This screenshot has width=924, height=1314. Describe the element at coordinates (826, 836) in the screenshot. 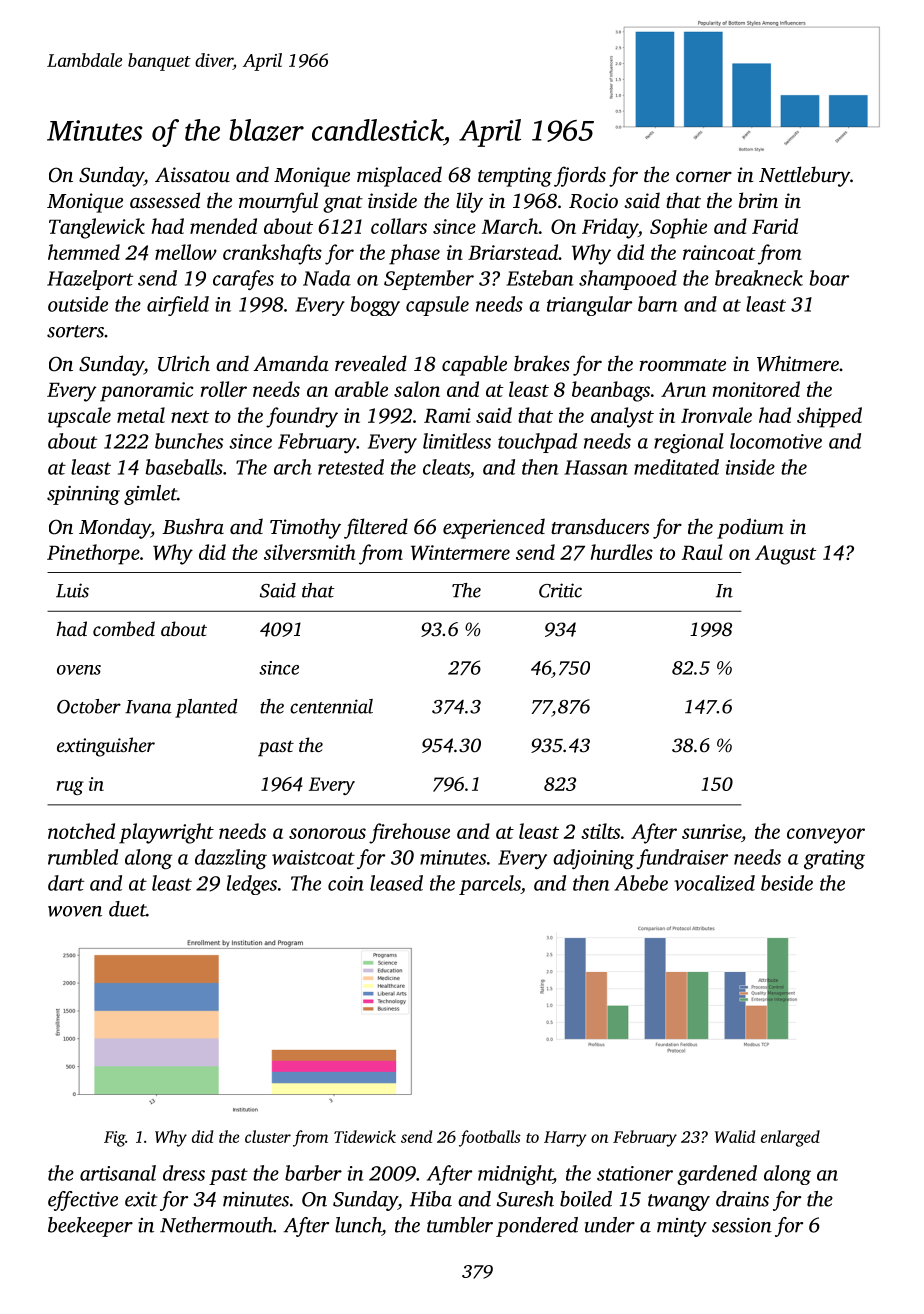

I see `conveyor` at that location.
